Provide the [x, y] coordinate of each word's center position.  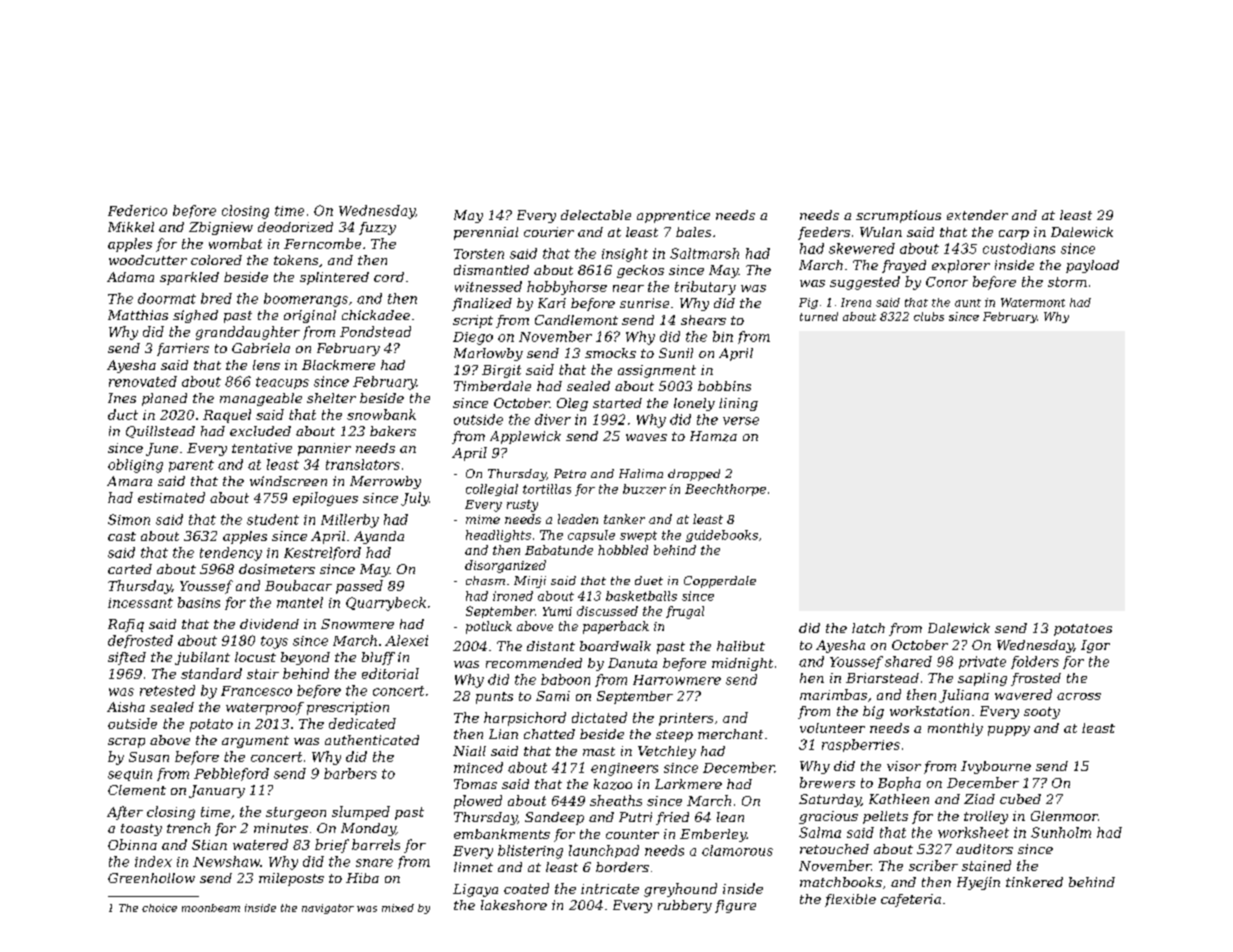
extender [977, 215]
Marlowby [488, 354]
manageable [261, 399]
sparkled [189, 278]
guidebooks [722, 536]
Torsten [479, 254]
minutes [281, 828]
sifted [127, 658]
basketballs [641, 596]
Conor [947, 282]
